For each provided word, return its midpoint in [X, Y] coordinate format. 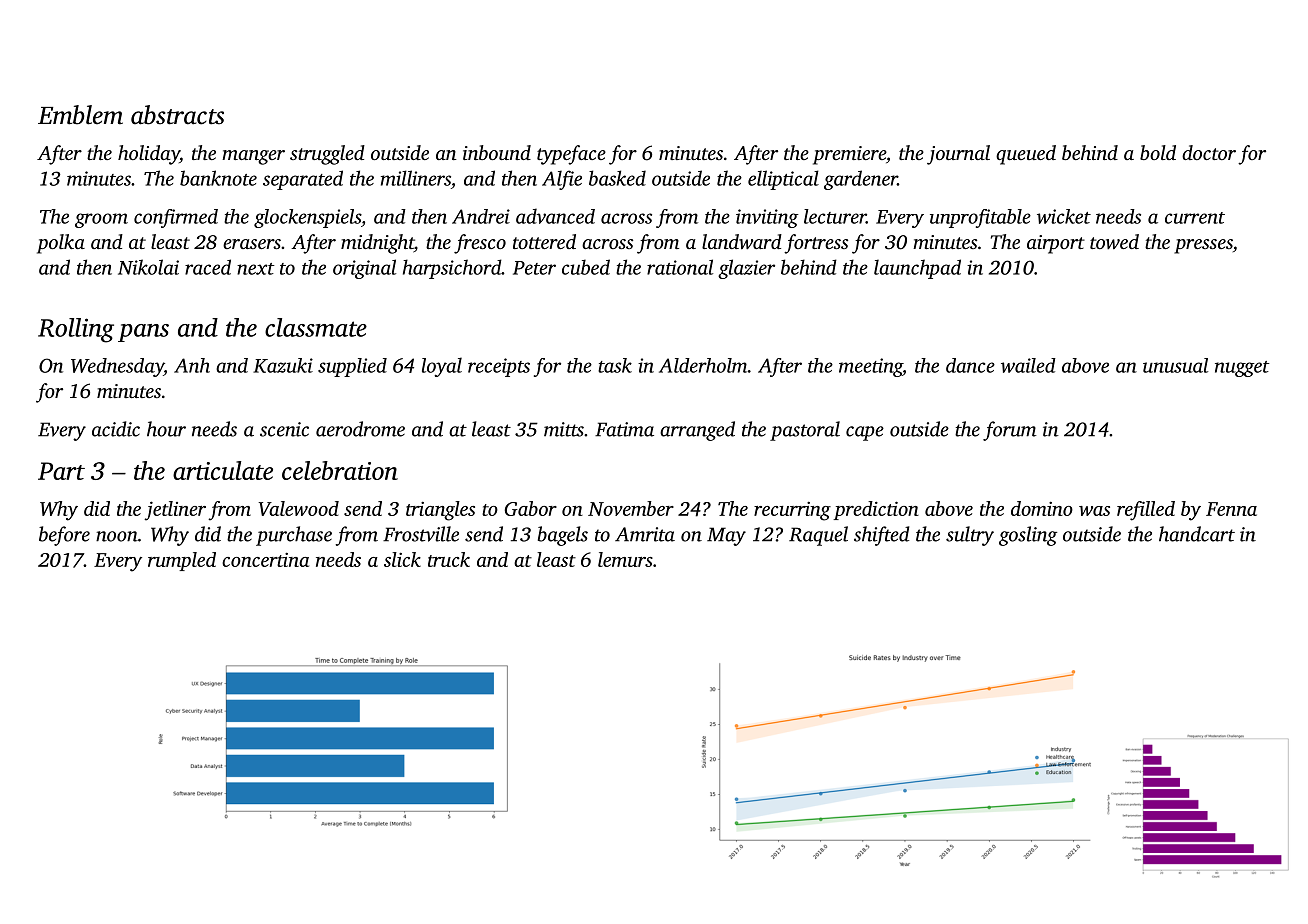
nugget [1242, 369]
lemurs [625, 559]
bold [1158, 152]
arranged [697, 431]
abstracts [177, 115]
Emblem [80, 115]
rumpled [182, 561]
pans [143, 333]
